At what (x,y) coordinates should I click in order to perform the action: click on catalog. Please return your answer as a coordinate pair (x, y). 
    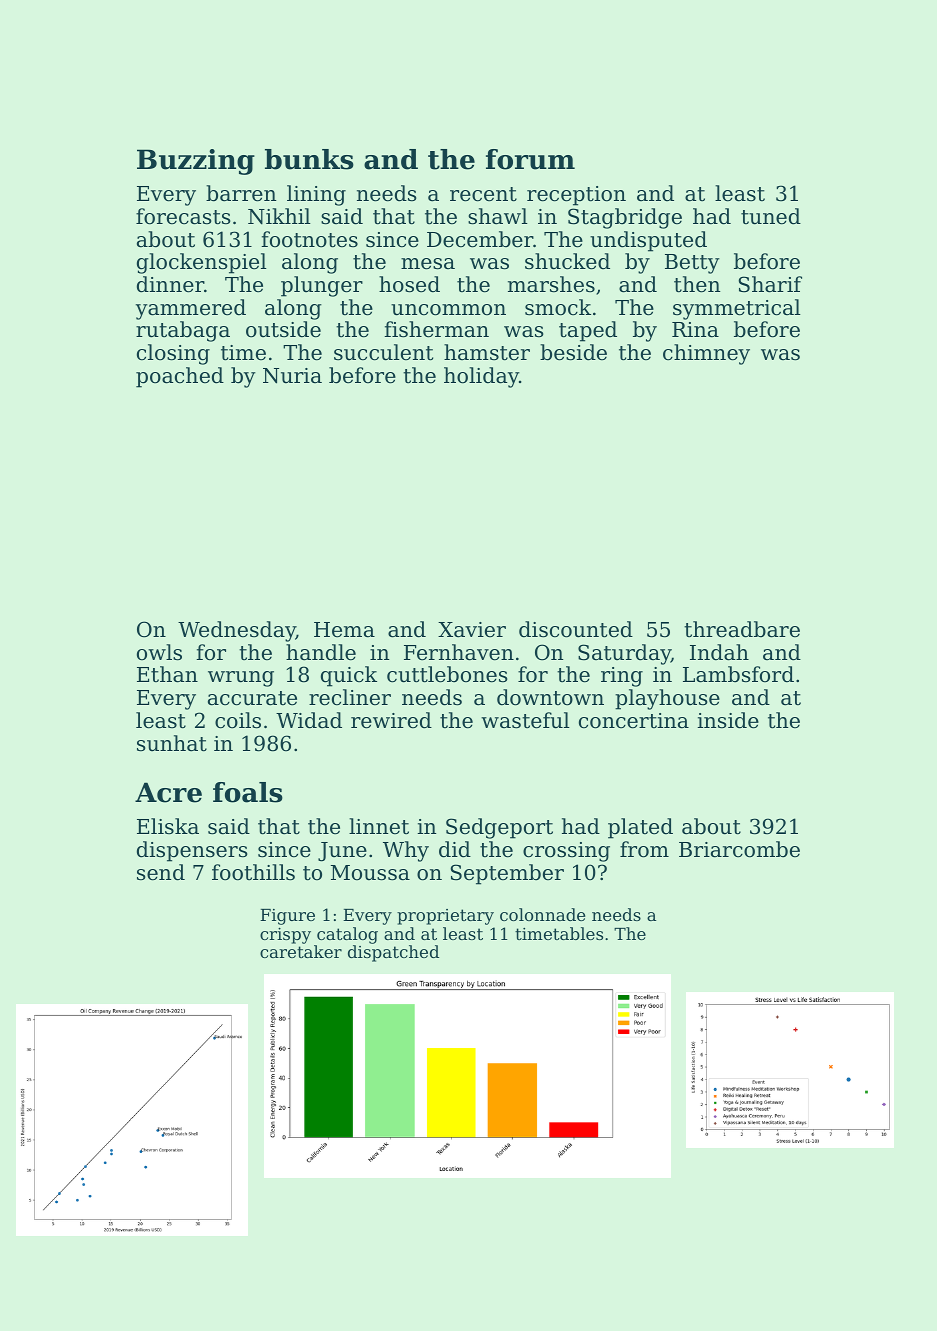
    Looking at the image, I should click on (347, 935).
